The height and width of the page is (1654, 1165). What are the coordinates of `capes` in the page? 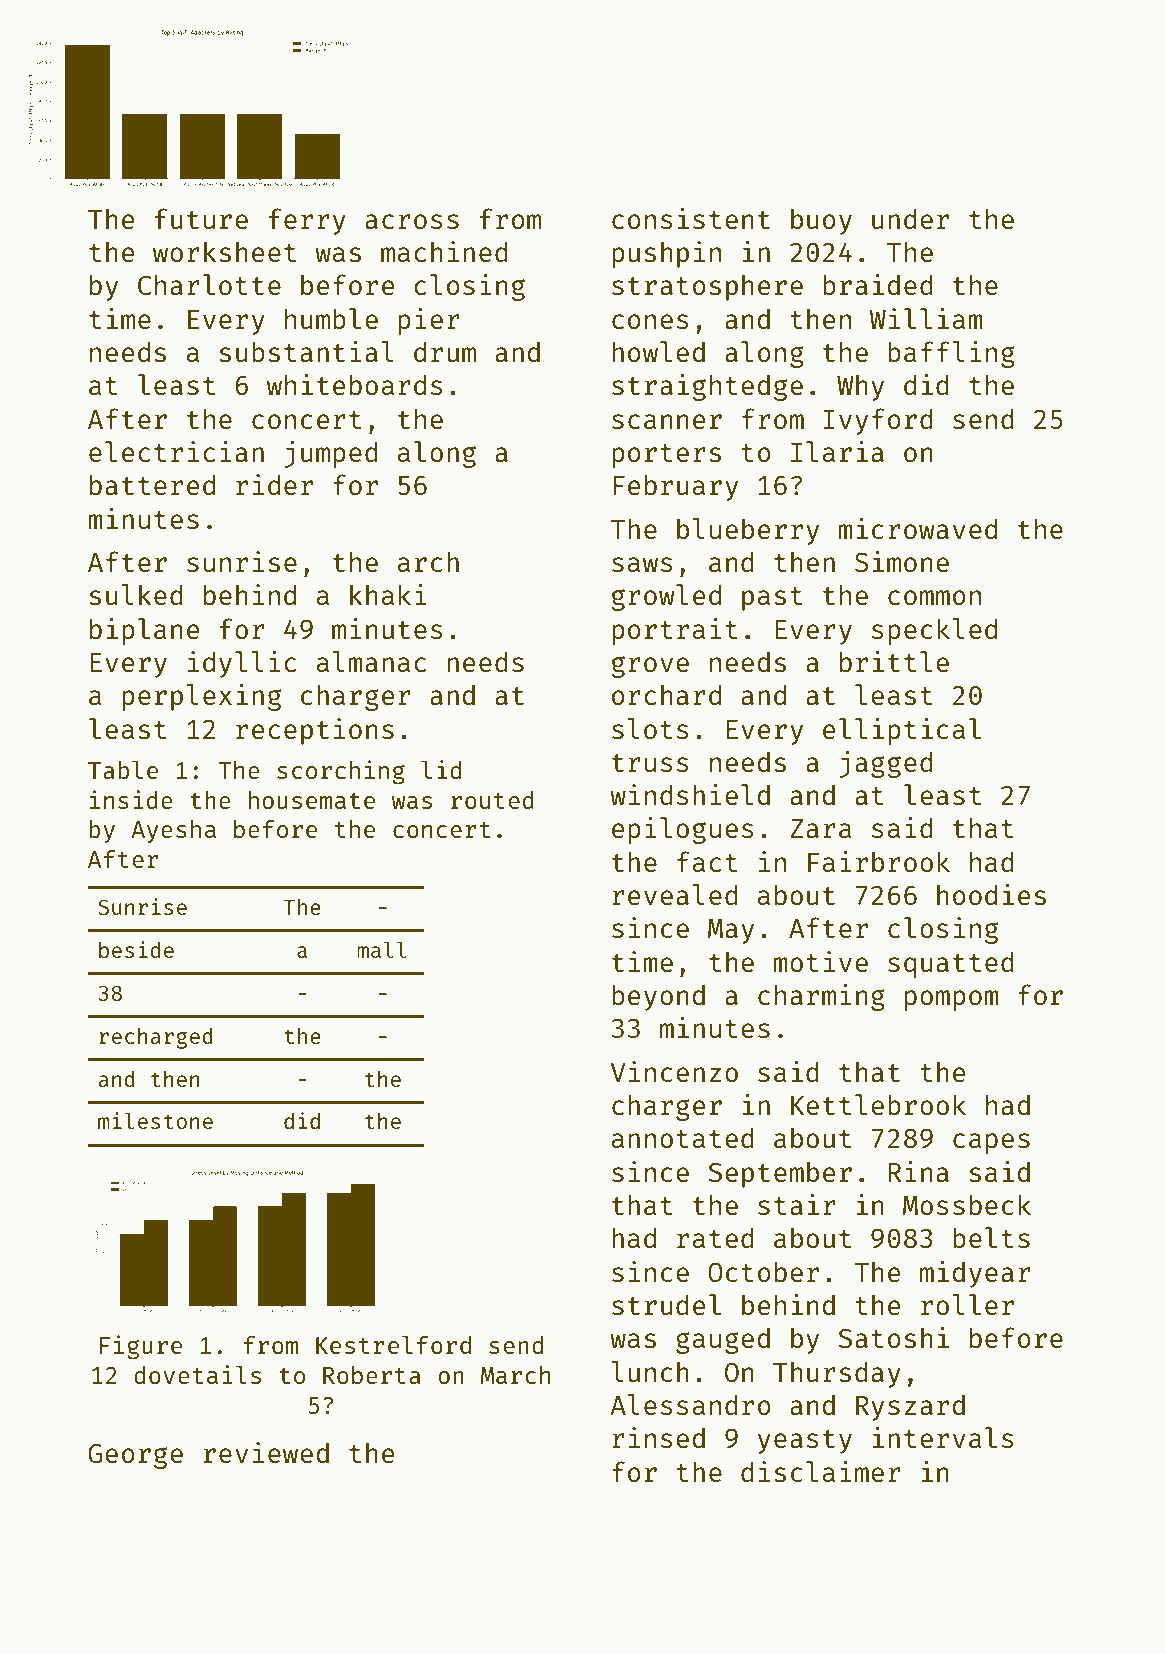 It's located at (991, 1143).
